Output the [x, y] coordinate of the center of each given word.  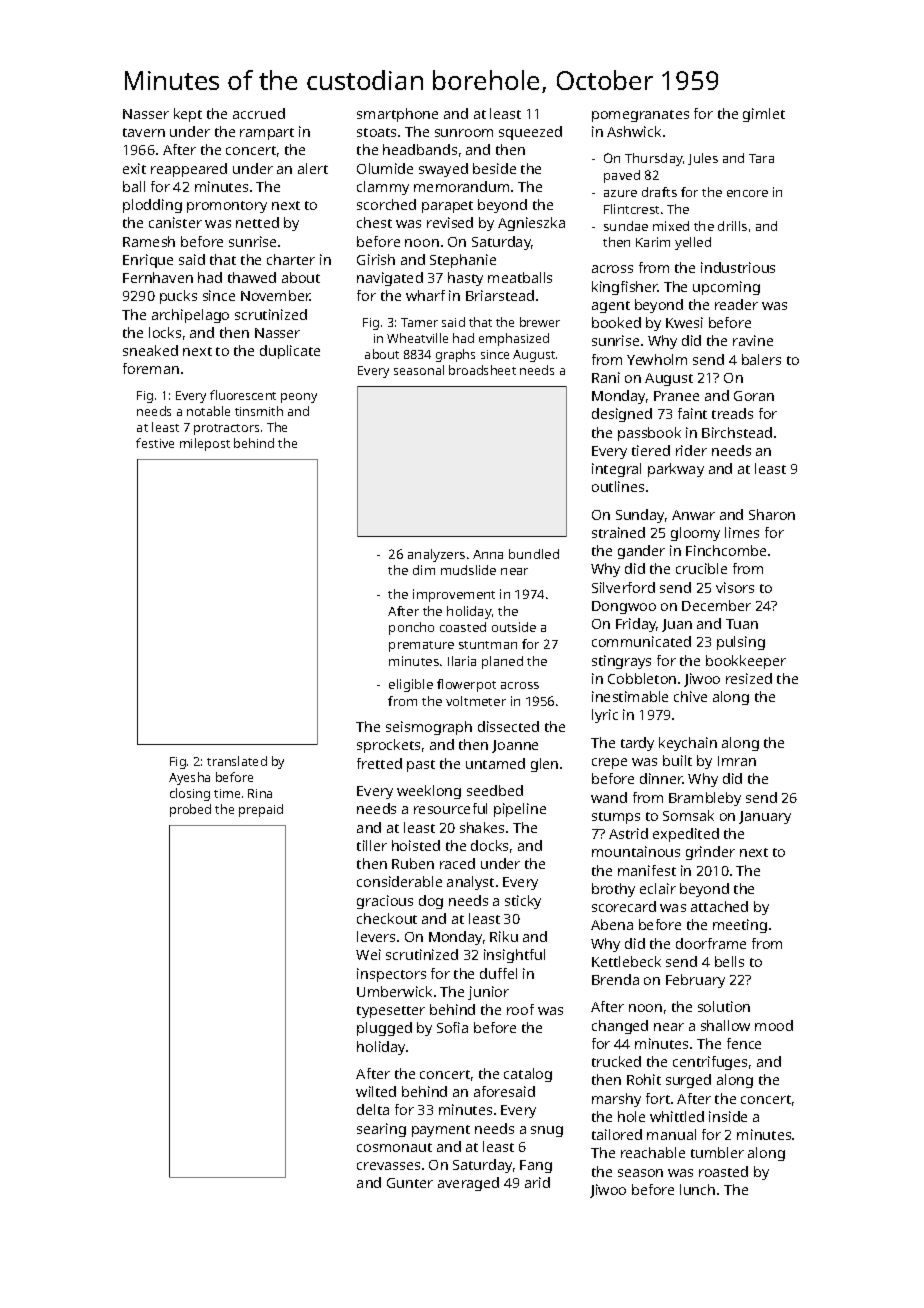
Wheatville [417, 338]
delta [373, 1109]
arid [537, 1182]
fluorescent [243, 395]
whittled [677, 1116]
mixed [671, 226]
